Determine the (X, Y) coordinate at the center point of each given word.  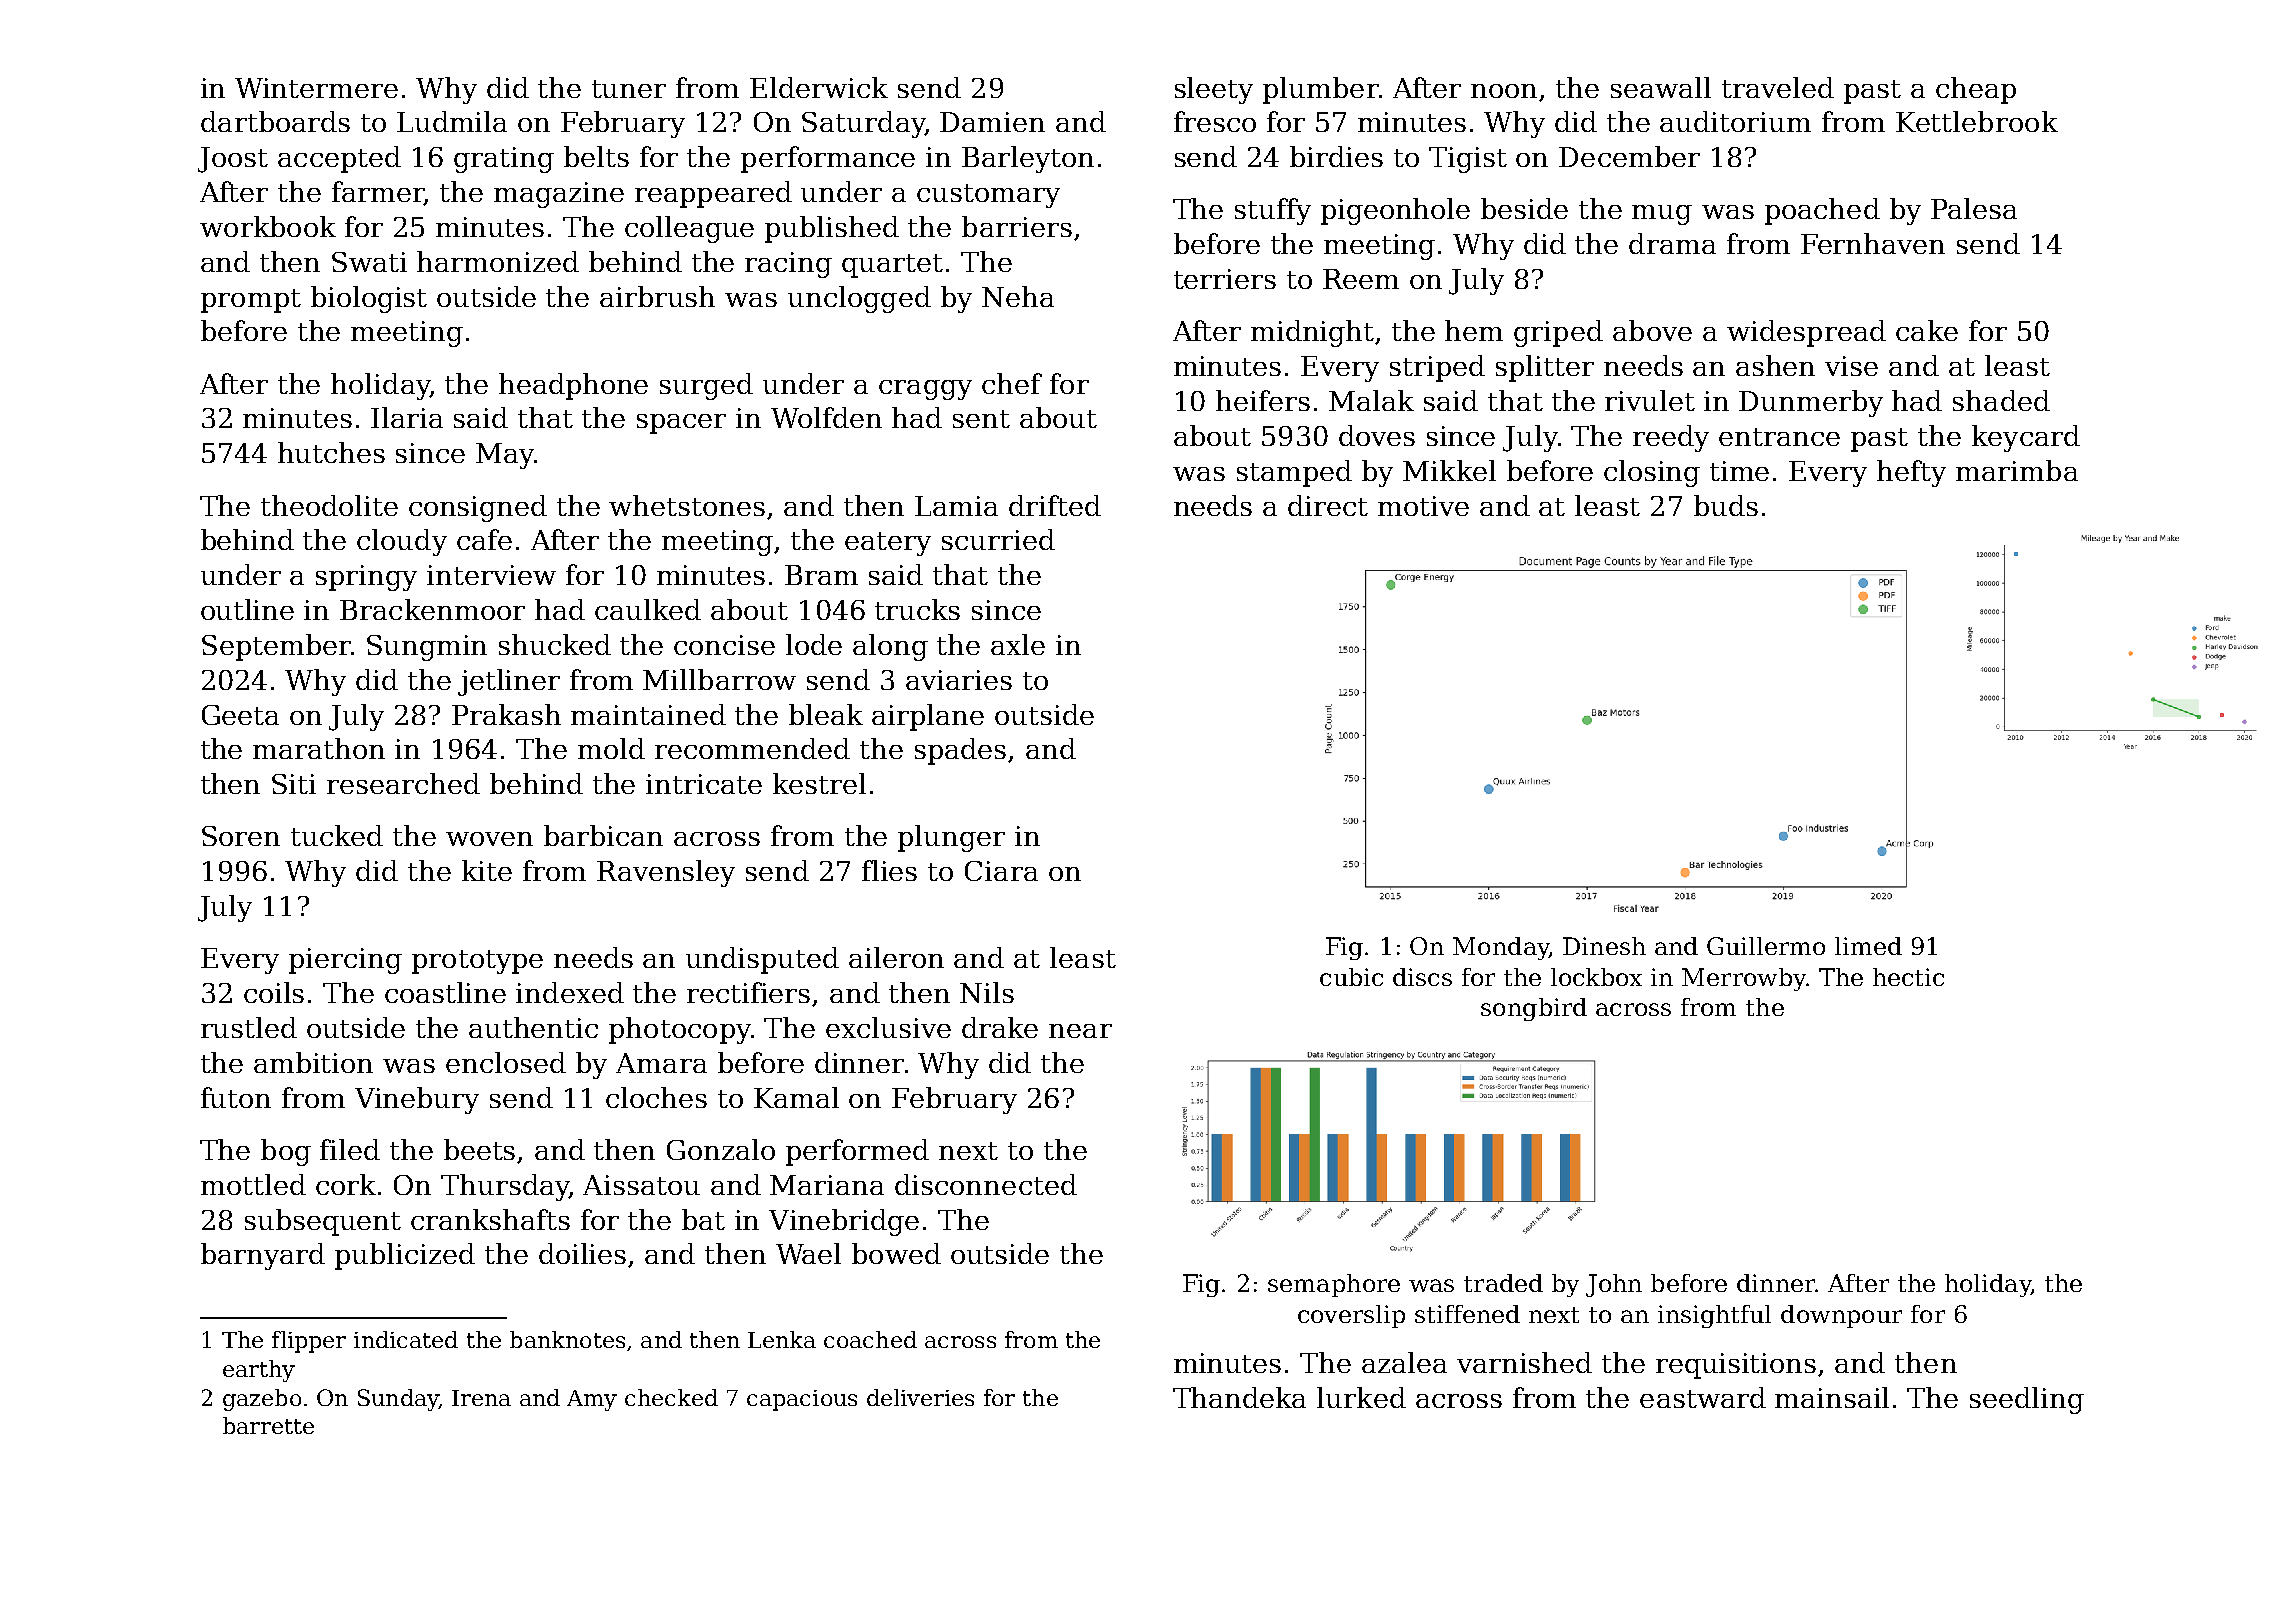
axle (1018, 644)
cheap (1976, 90)
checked (671, 1397)
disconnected (986, 1184)
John (1614, 1285)
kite (487, 870)
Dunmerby (1811, 403)
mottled (253, 1184)
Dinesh (1604, 946)
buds (1726, 505)
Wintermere (316, 88)
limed (1868, 946)
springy (366, 578)
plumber (1320, 90)
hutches (331, 452)
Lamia (956, 506)
